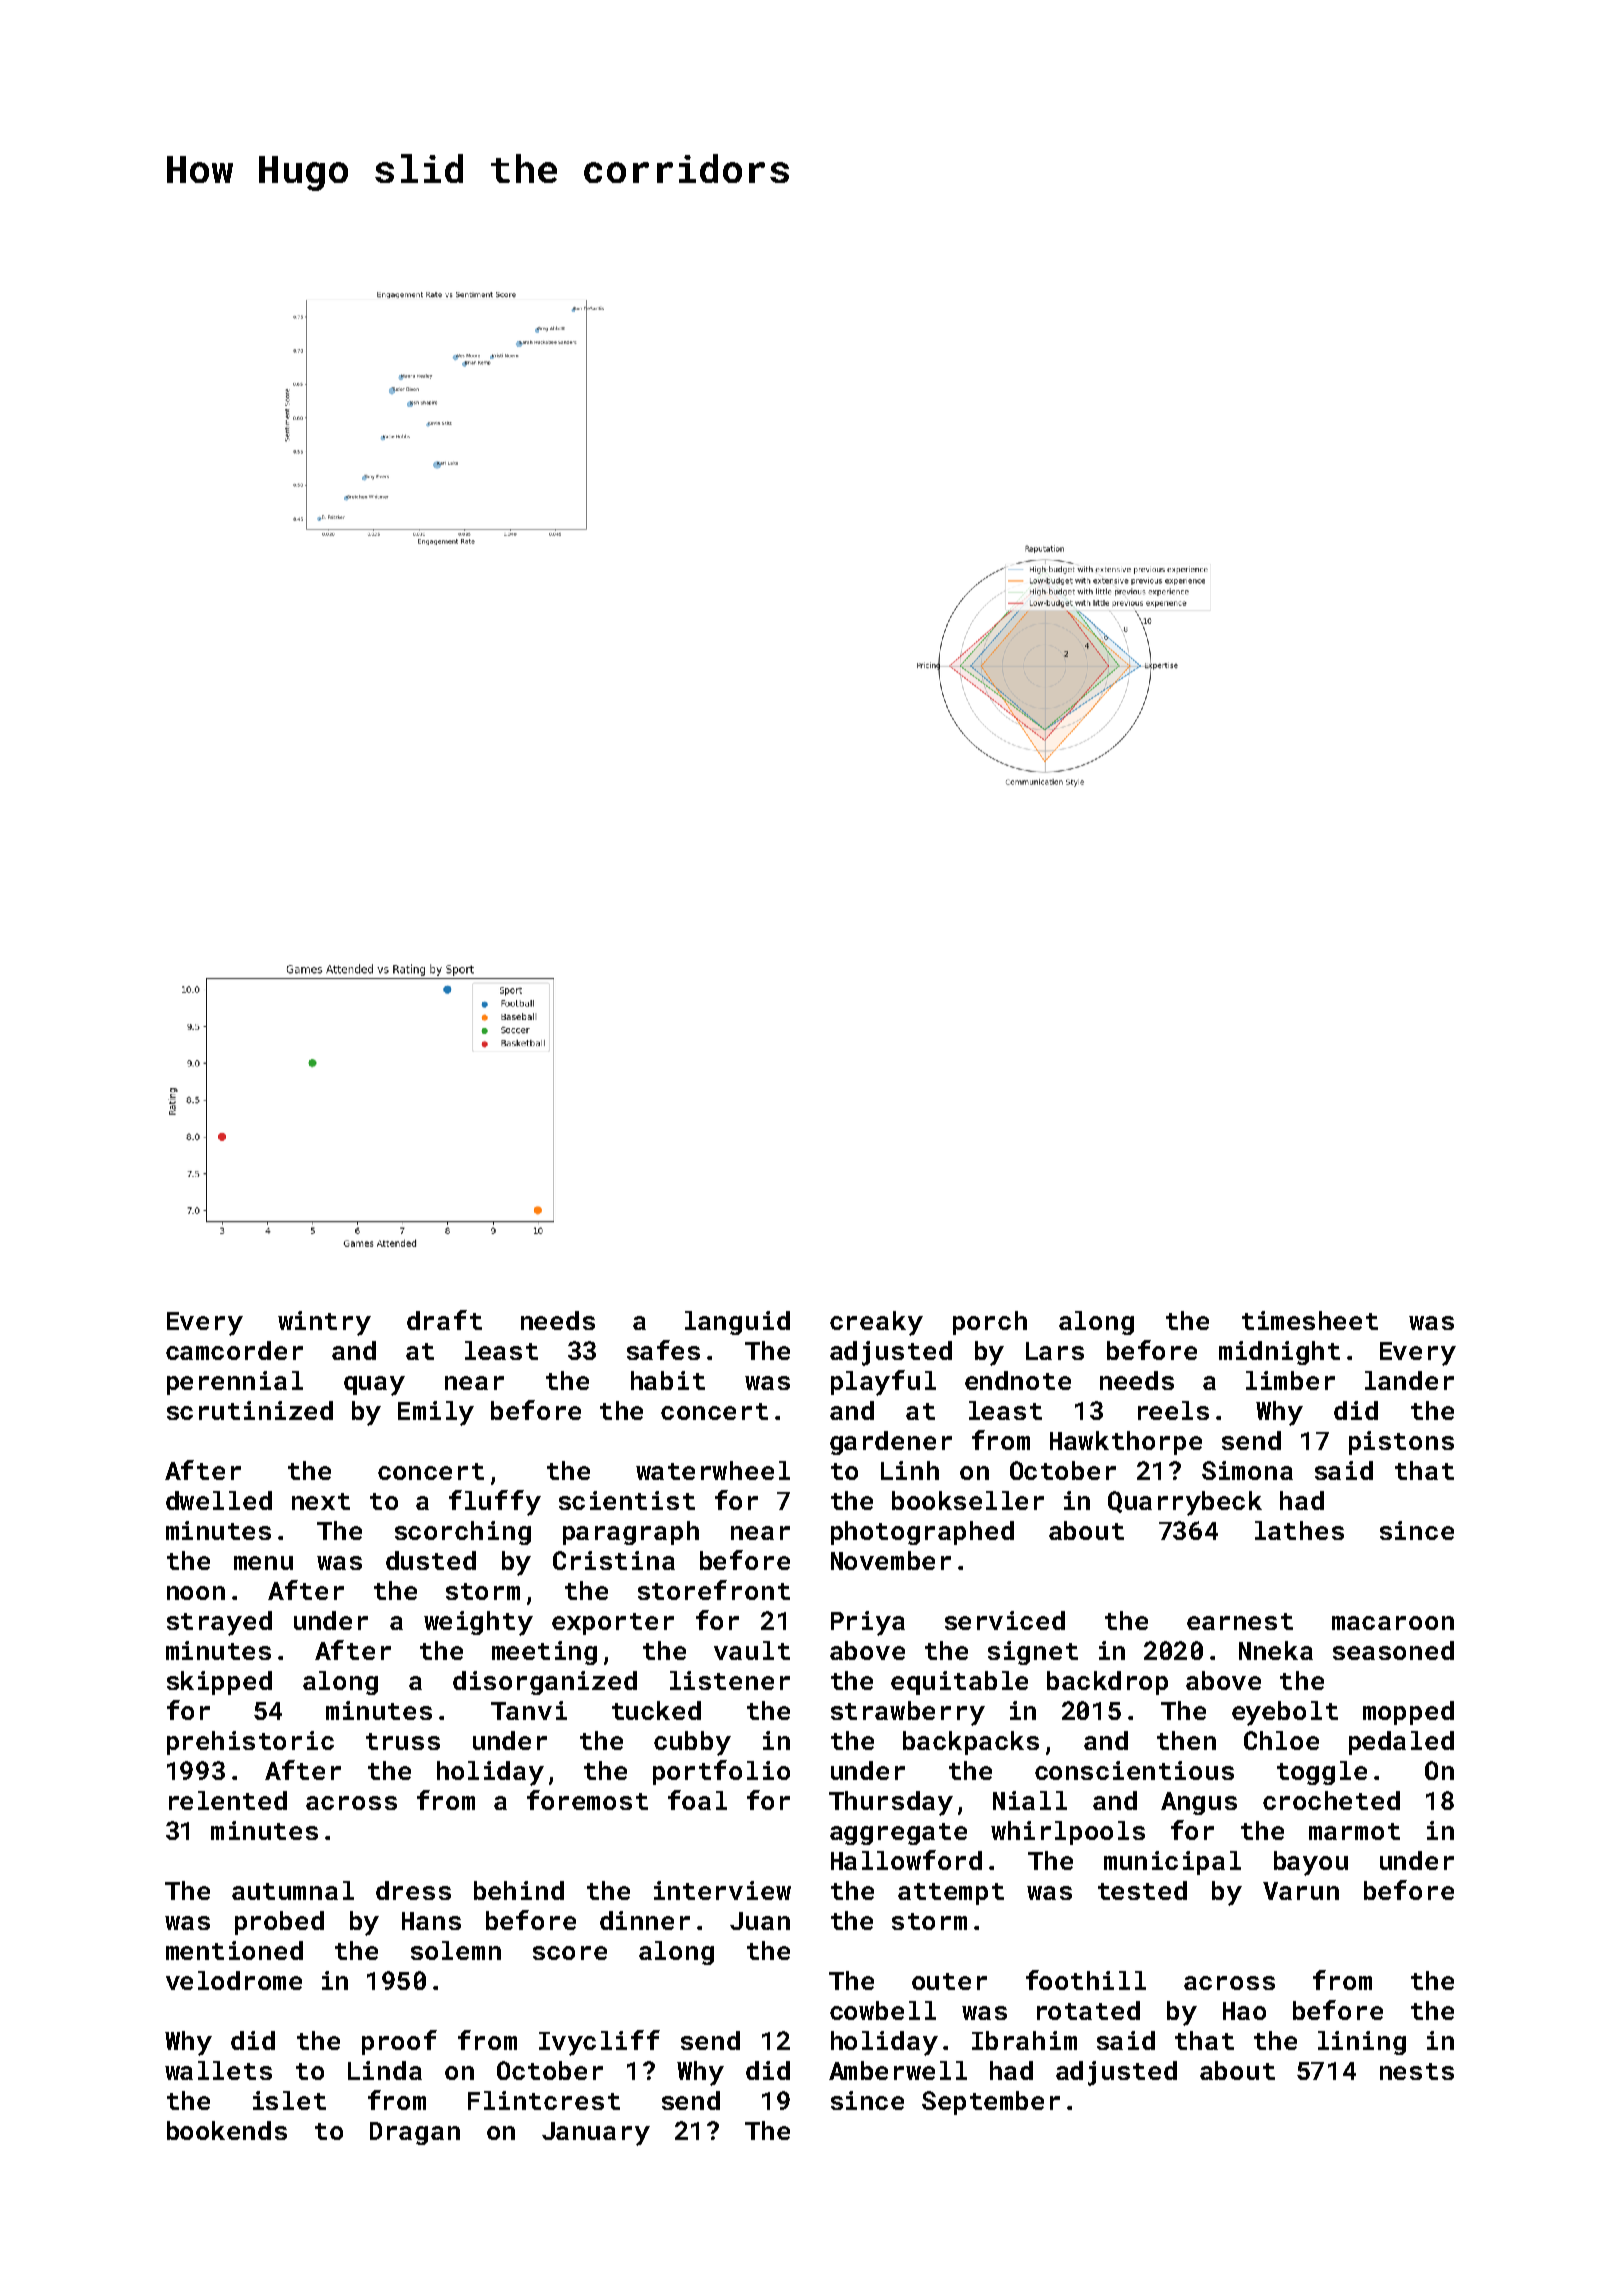 The height and width of the image is (2292, 1620). I want to click on Varun, so click(1301, 1891).
